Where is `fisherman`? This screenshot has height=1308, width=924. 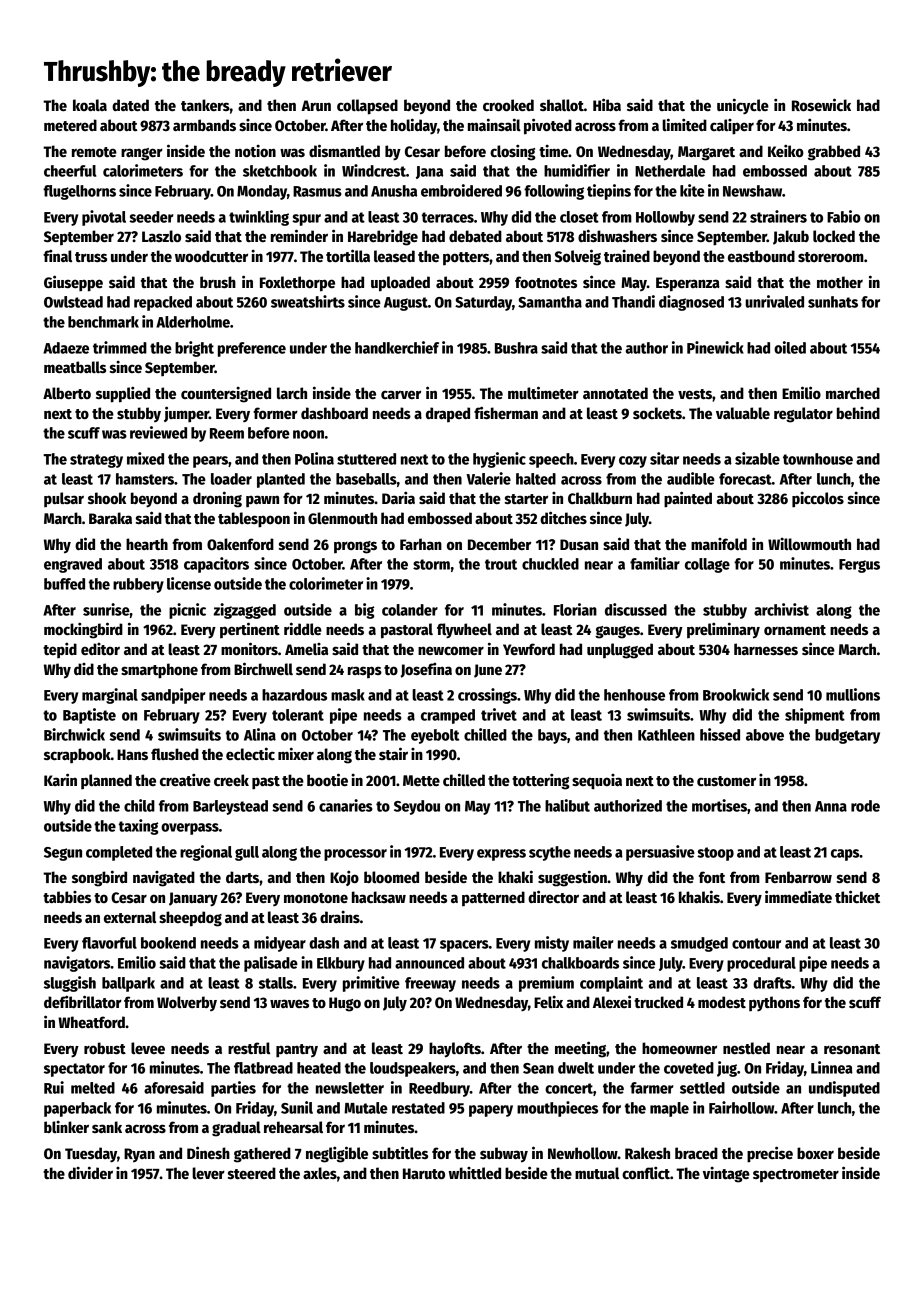
fisherman is located at coordinates (506, 412).
